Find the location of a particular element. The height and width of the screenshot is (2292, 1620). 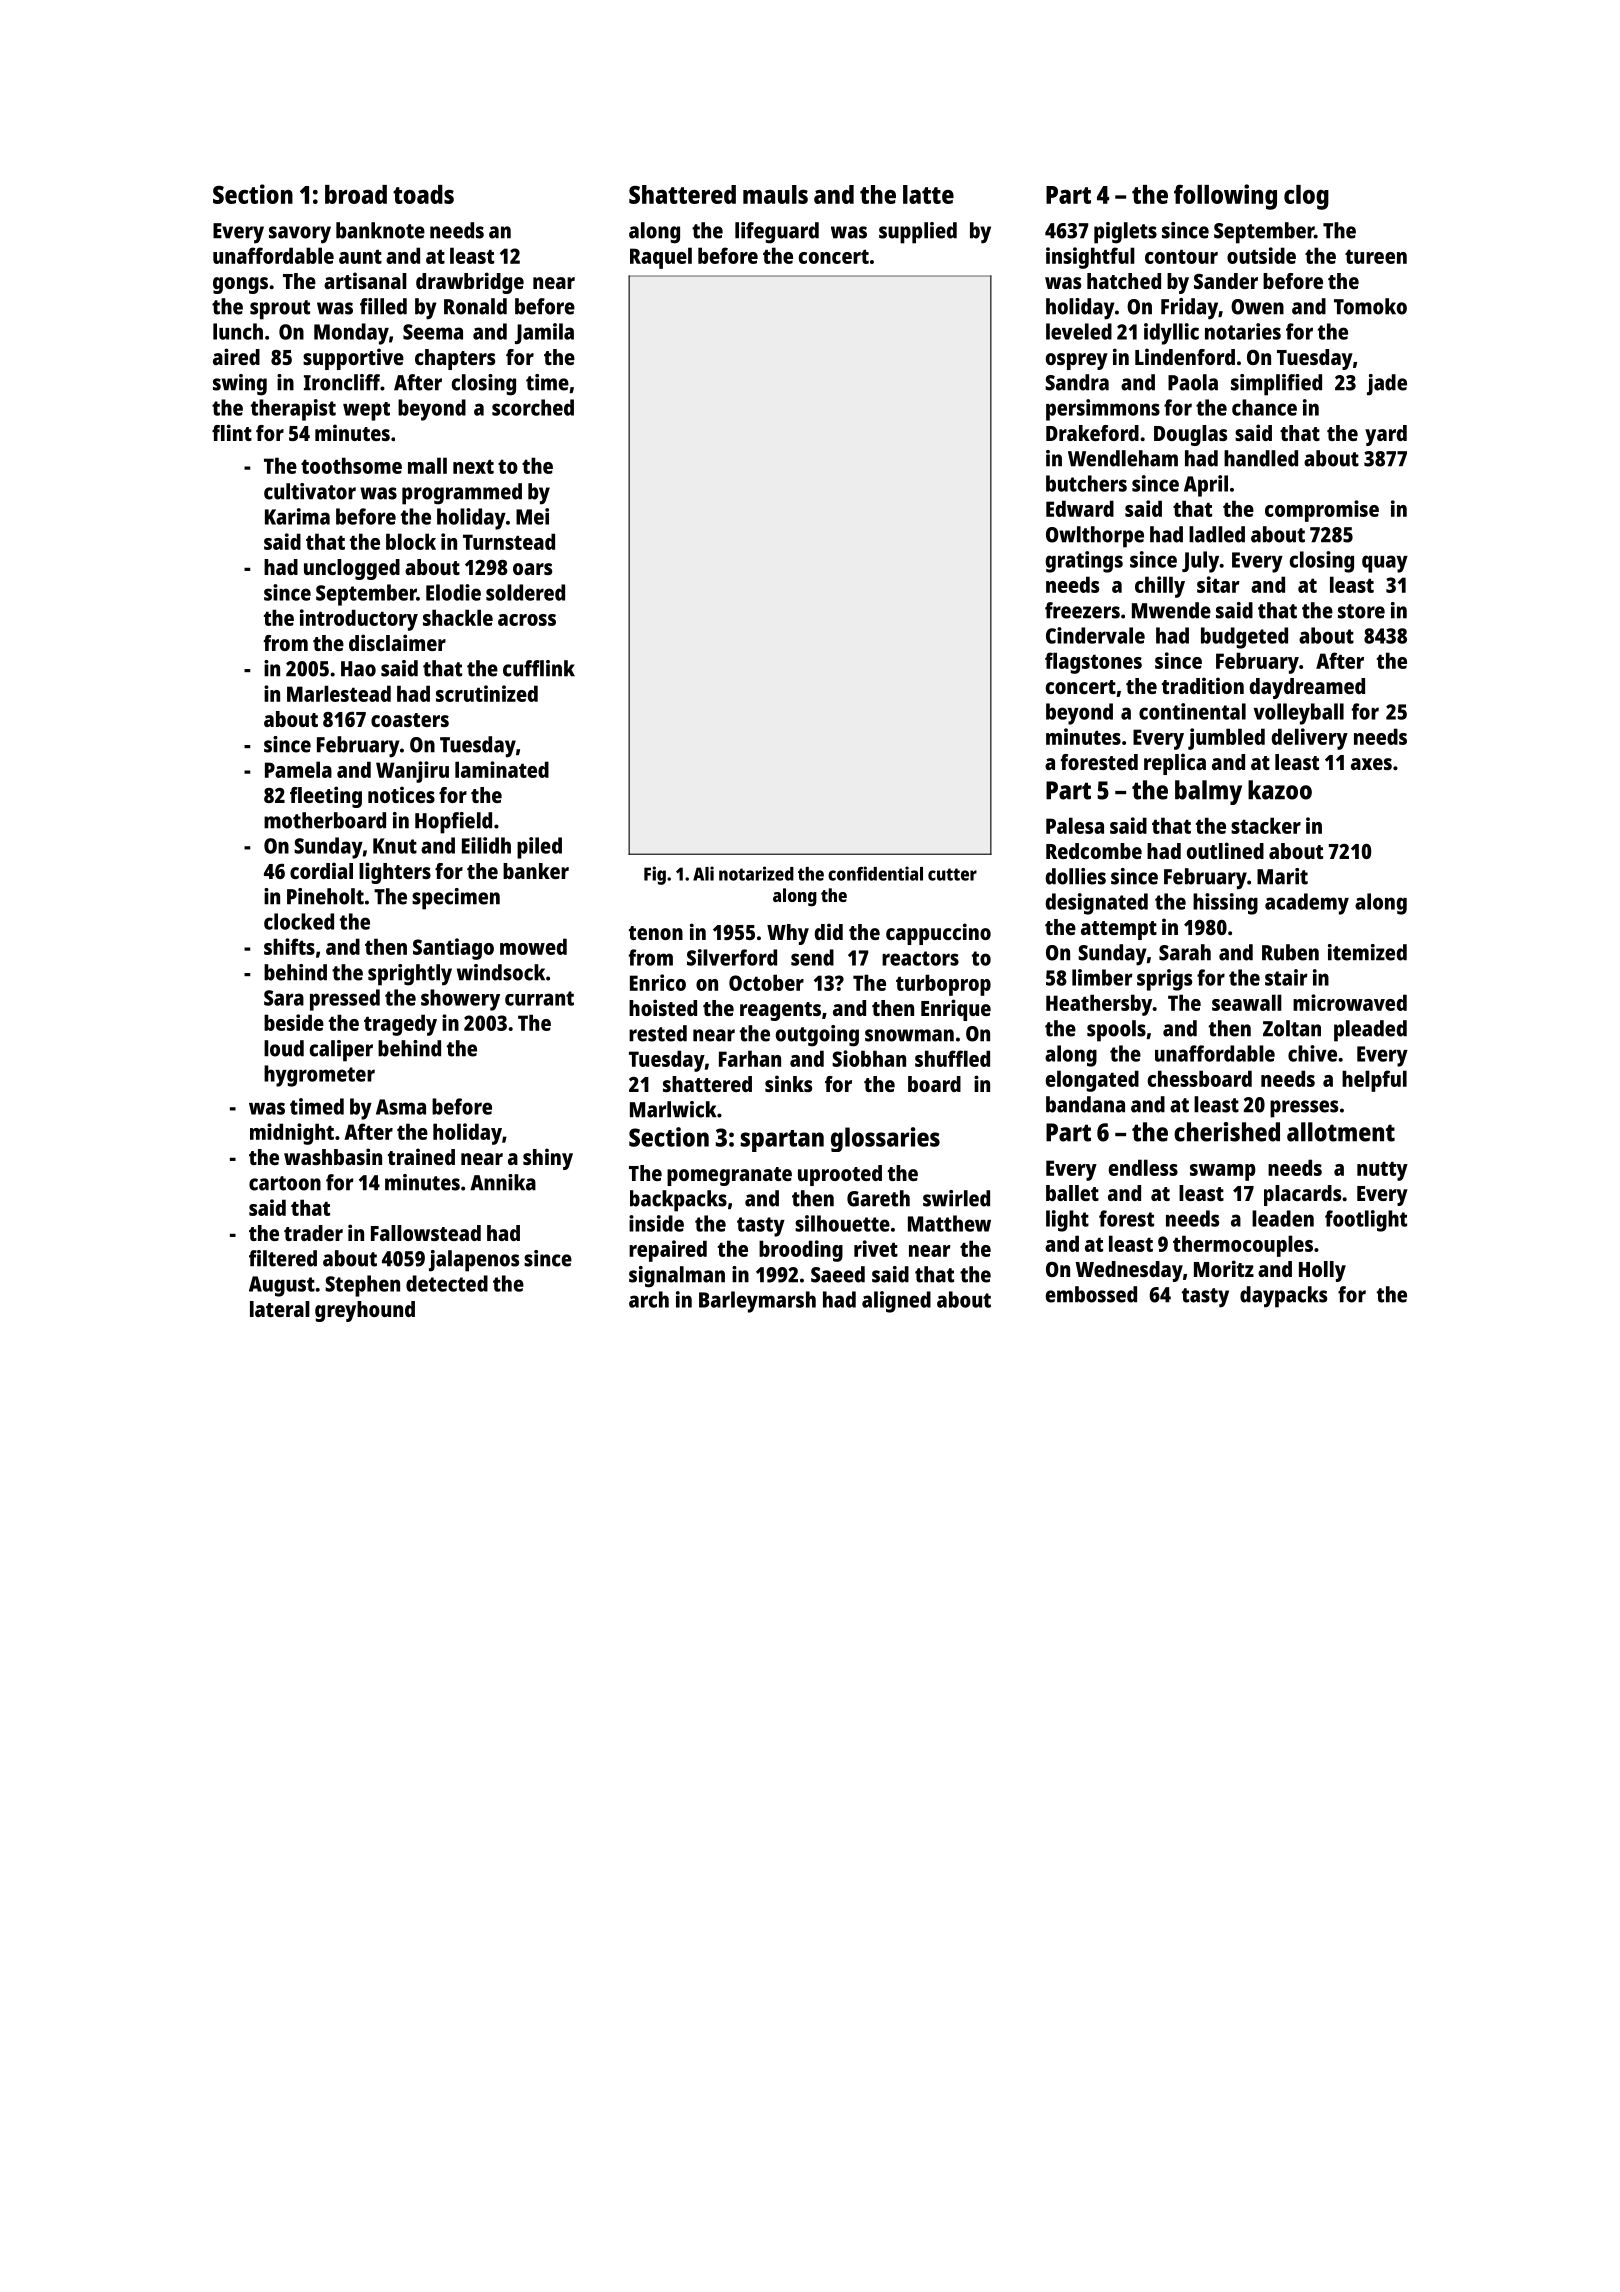

hatched is located at coordinates (1124, 281).
